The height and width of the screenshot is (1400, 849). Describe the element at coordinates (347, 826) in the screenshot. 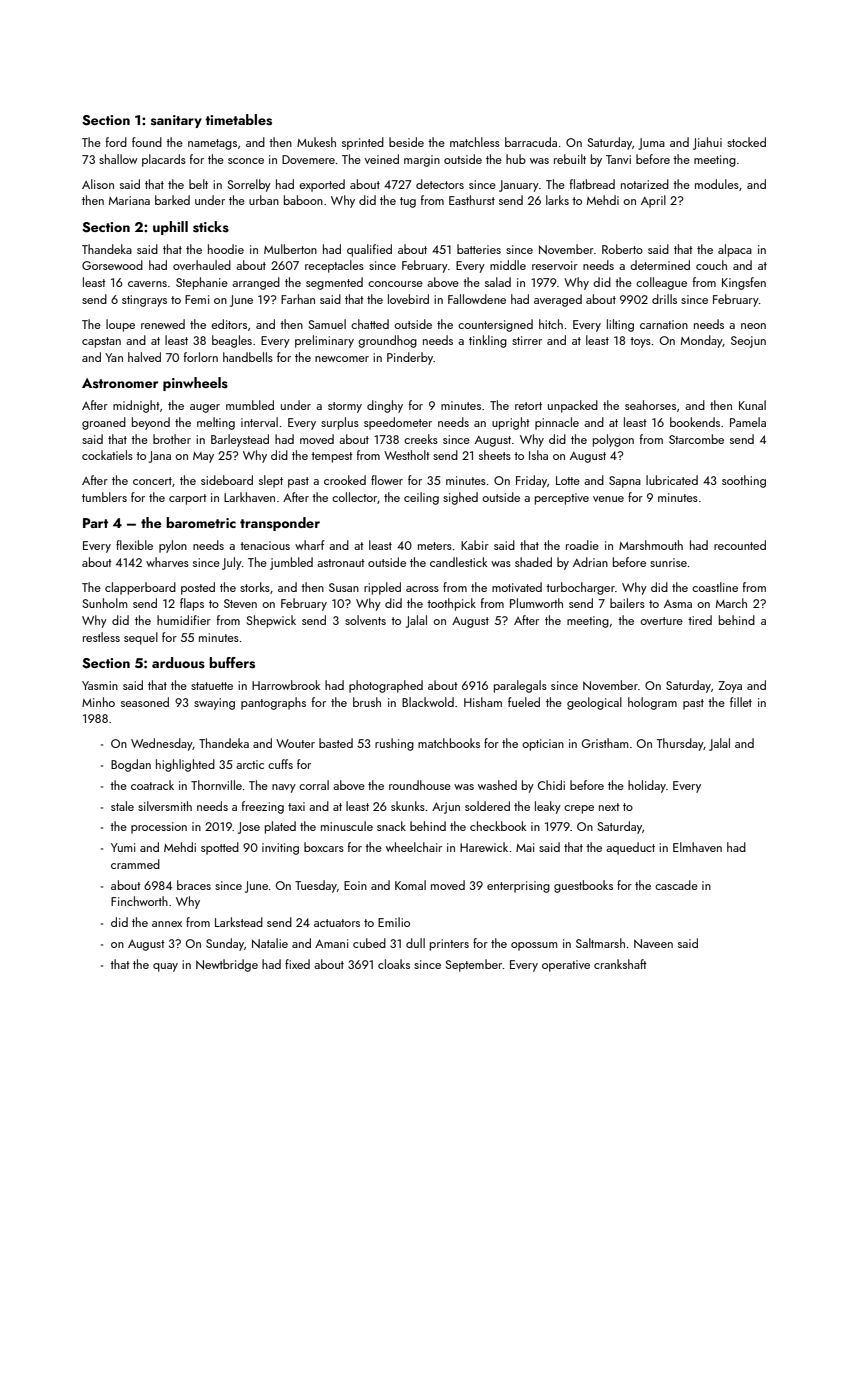

I see `minuscule` at that location.
